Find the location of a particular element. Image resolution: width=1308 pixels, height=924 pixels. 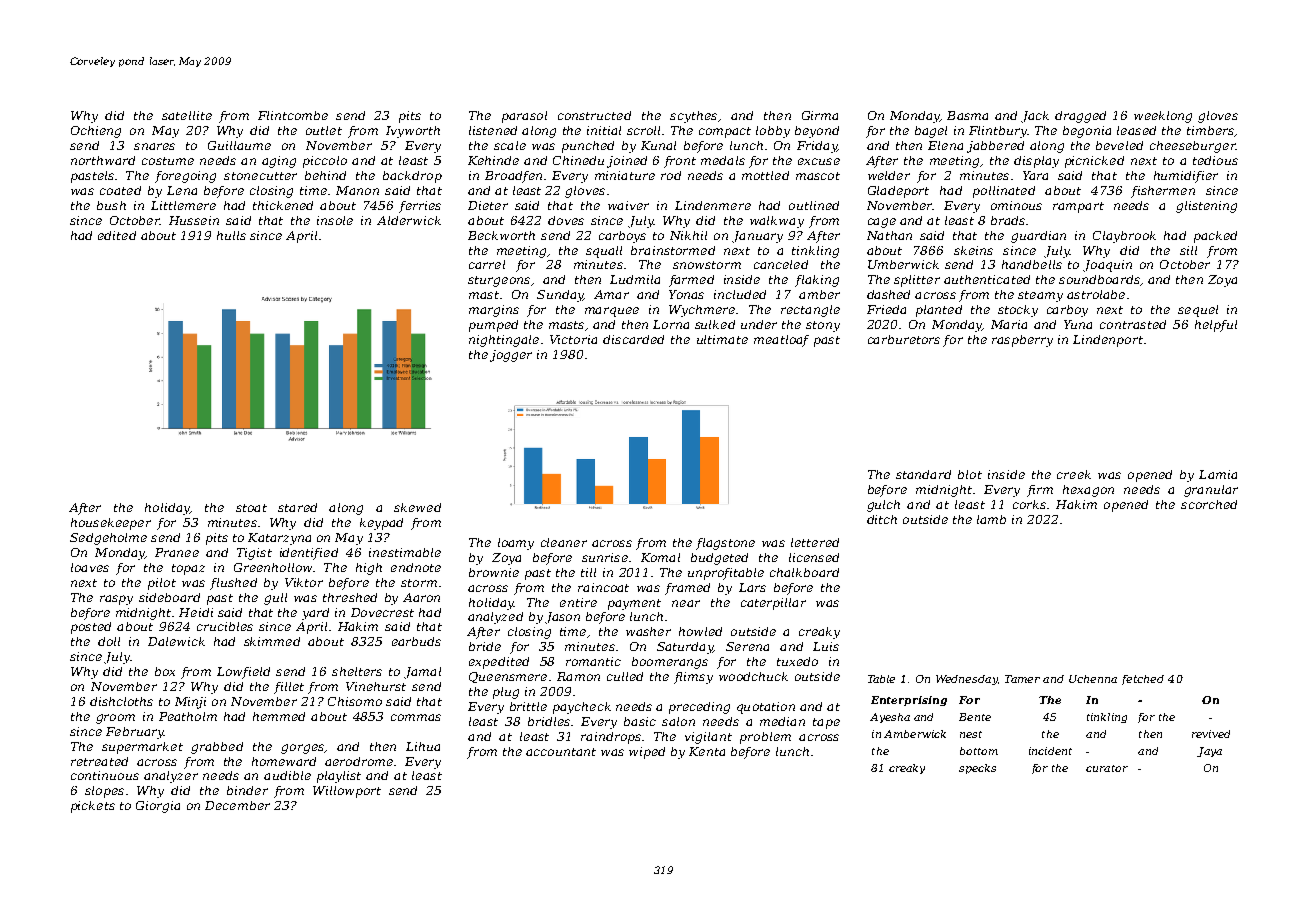

Giorgia is located at coordinates (158, 807).
